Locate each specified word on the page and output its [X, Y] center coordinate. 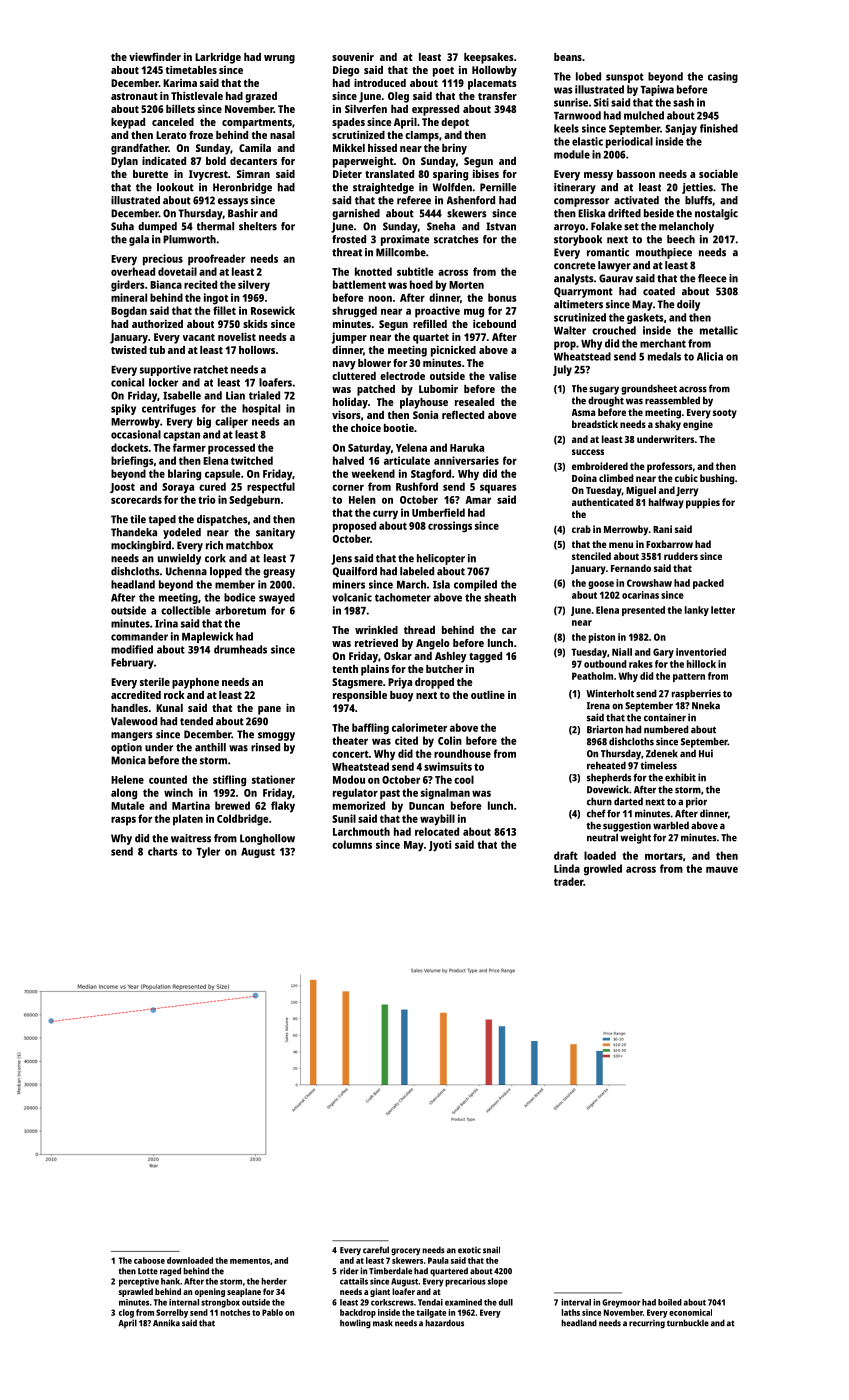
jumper [349, 338]
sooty [725, 414]
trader [569, 881]
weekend [373, 473]
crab [581, 529]
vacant [199, 337]
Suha [122, 226]
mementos [250, 1261]
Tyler [208, 852]
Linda [567, 868]
